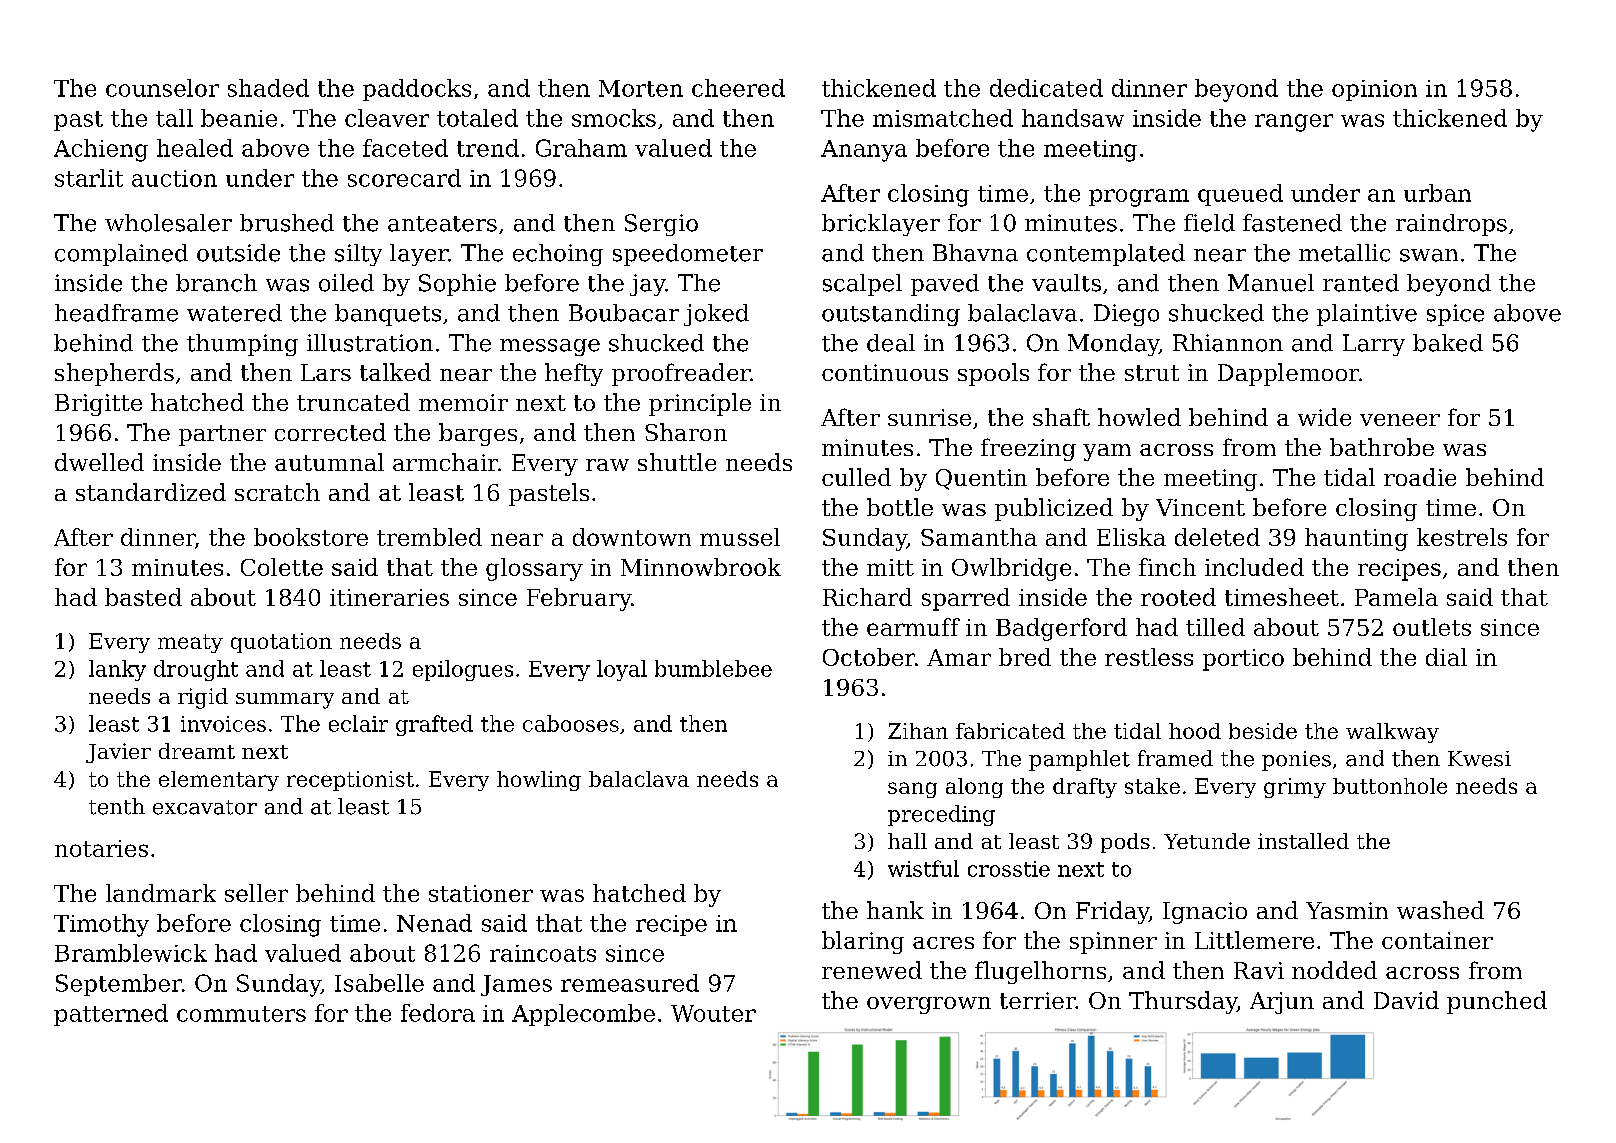 The height and width of the document is (1143, 1616). I want to click on Zihan, so click(918, 731).
